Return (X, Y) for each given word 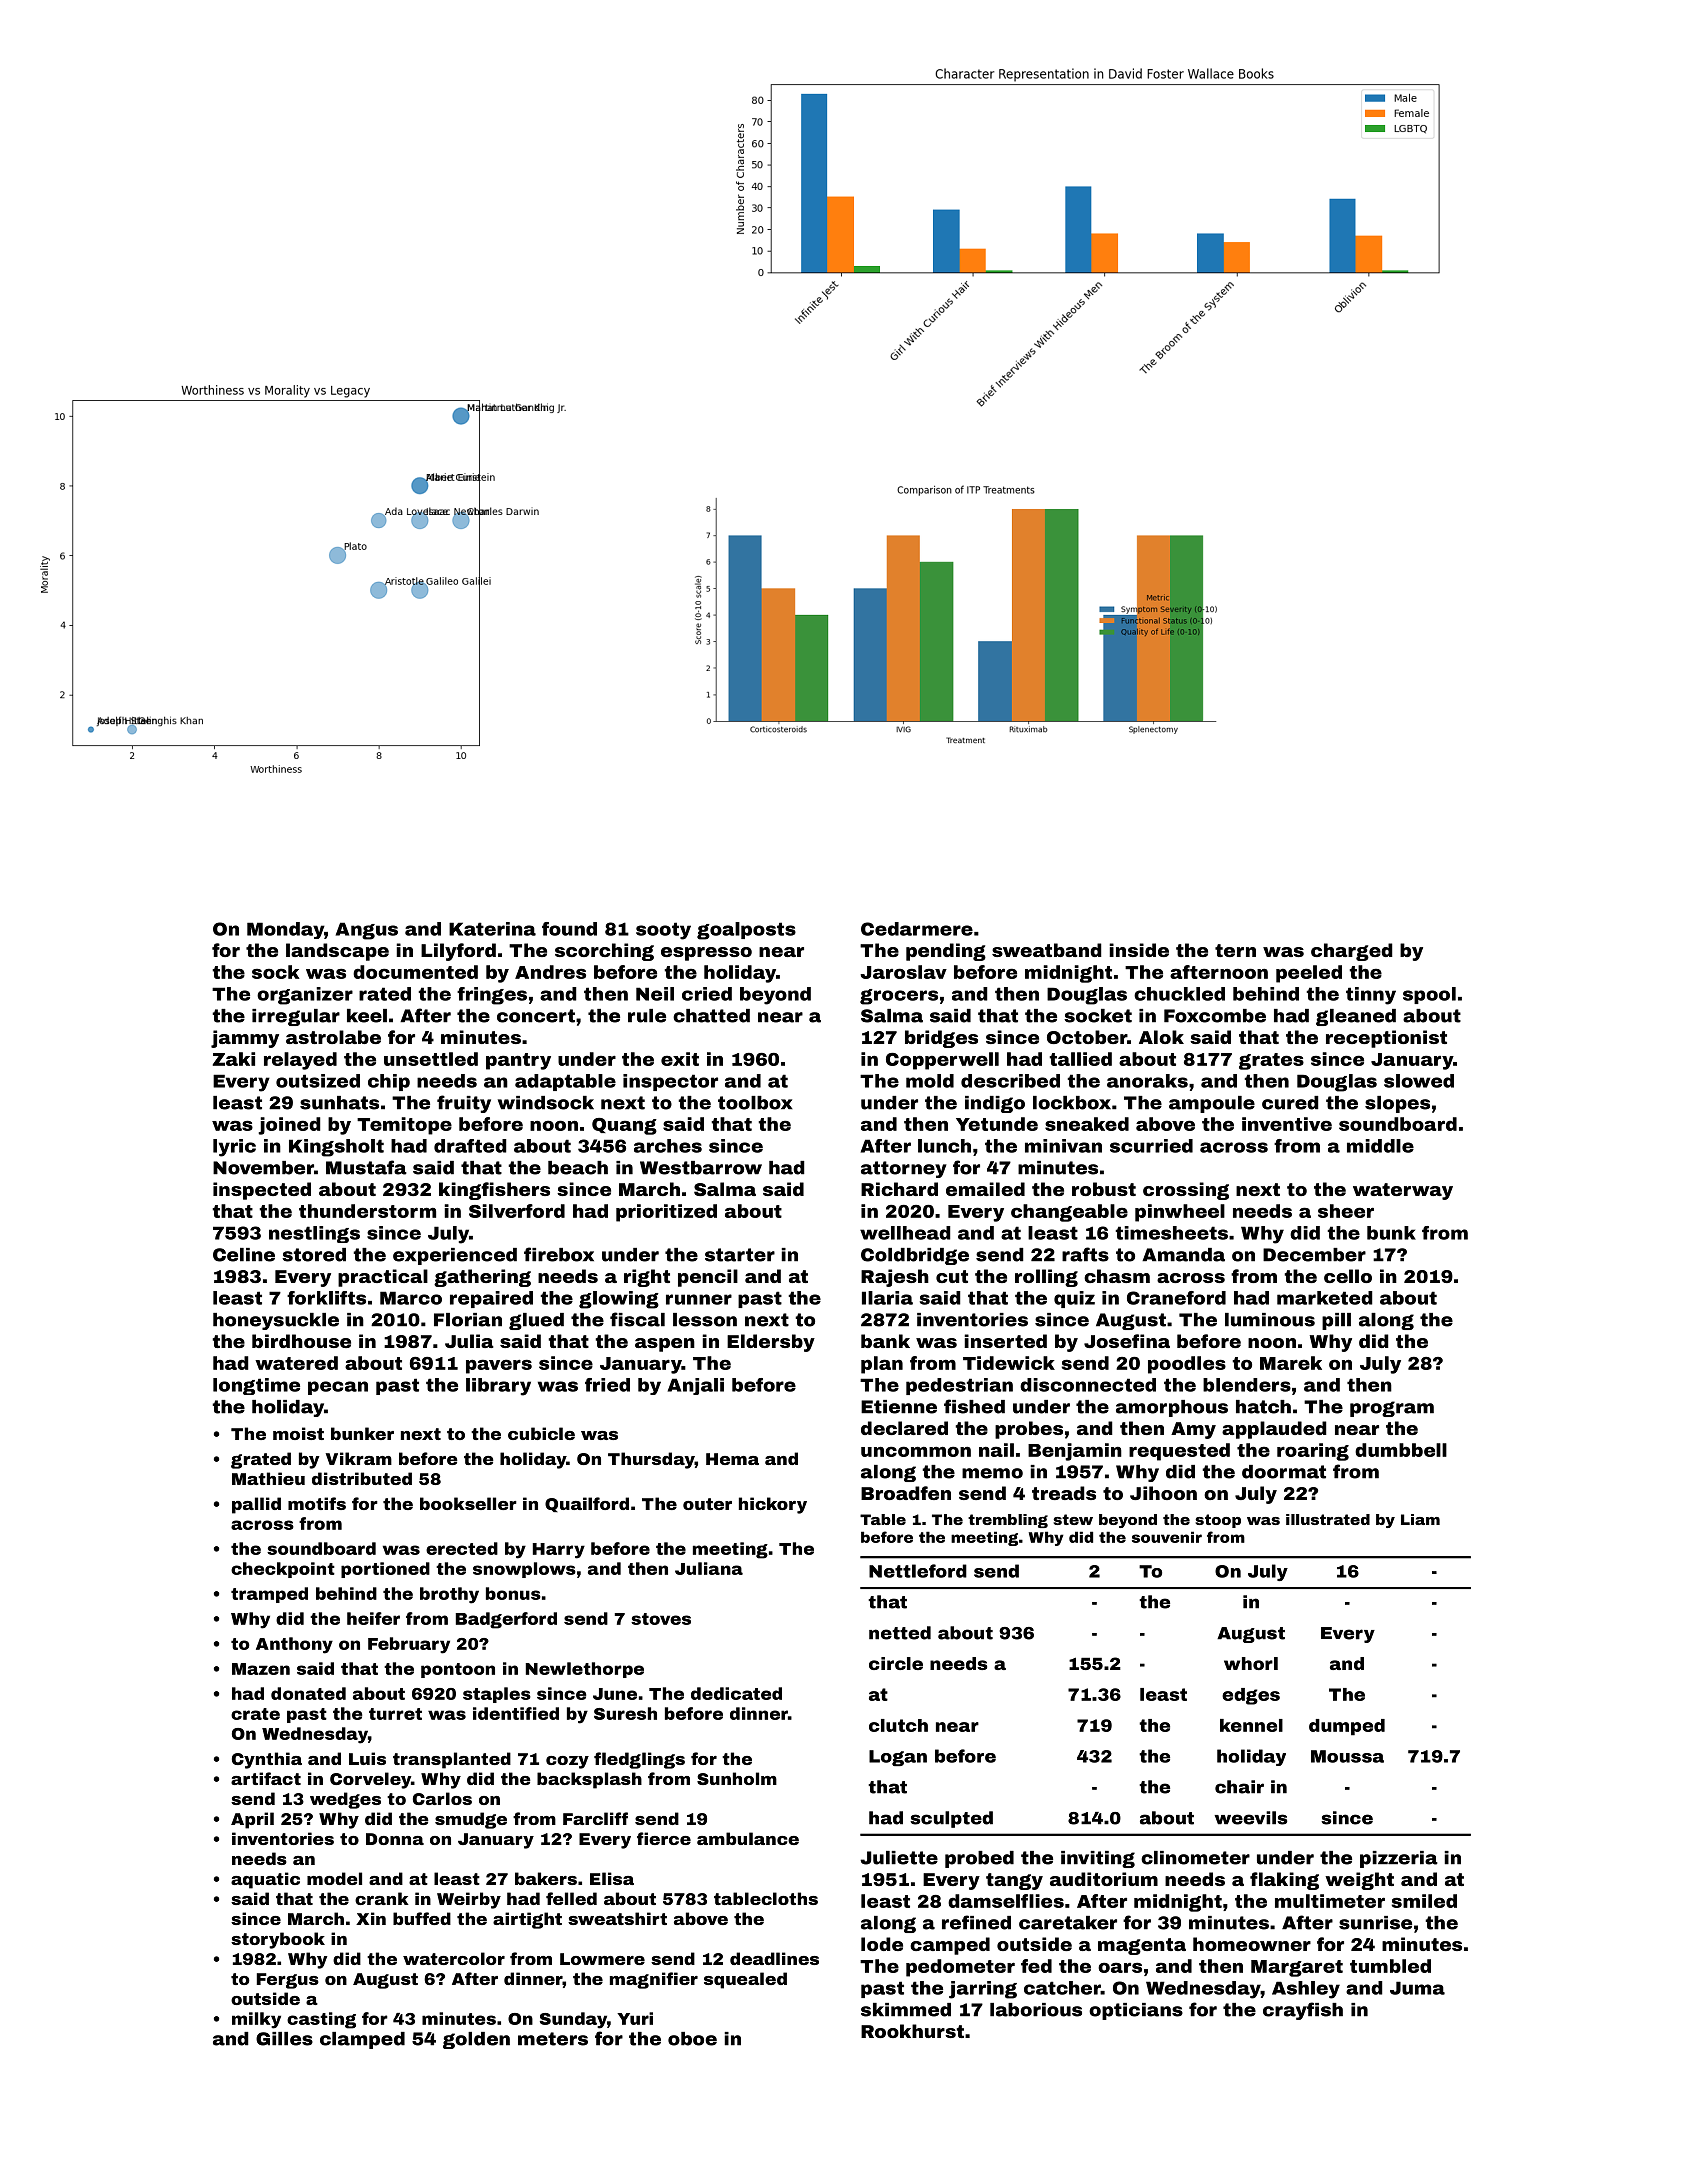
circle (896, 1663)
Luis (367, 1758)
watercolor (454, 1958)
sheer (1346, 1211)
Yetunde (997, 1124)
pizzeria (1399, 1859)
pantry (518, 1061)
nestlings (314, 1234)
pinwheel (1180, 1213)
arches (668, 1146)
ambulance (748, 1838)
